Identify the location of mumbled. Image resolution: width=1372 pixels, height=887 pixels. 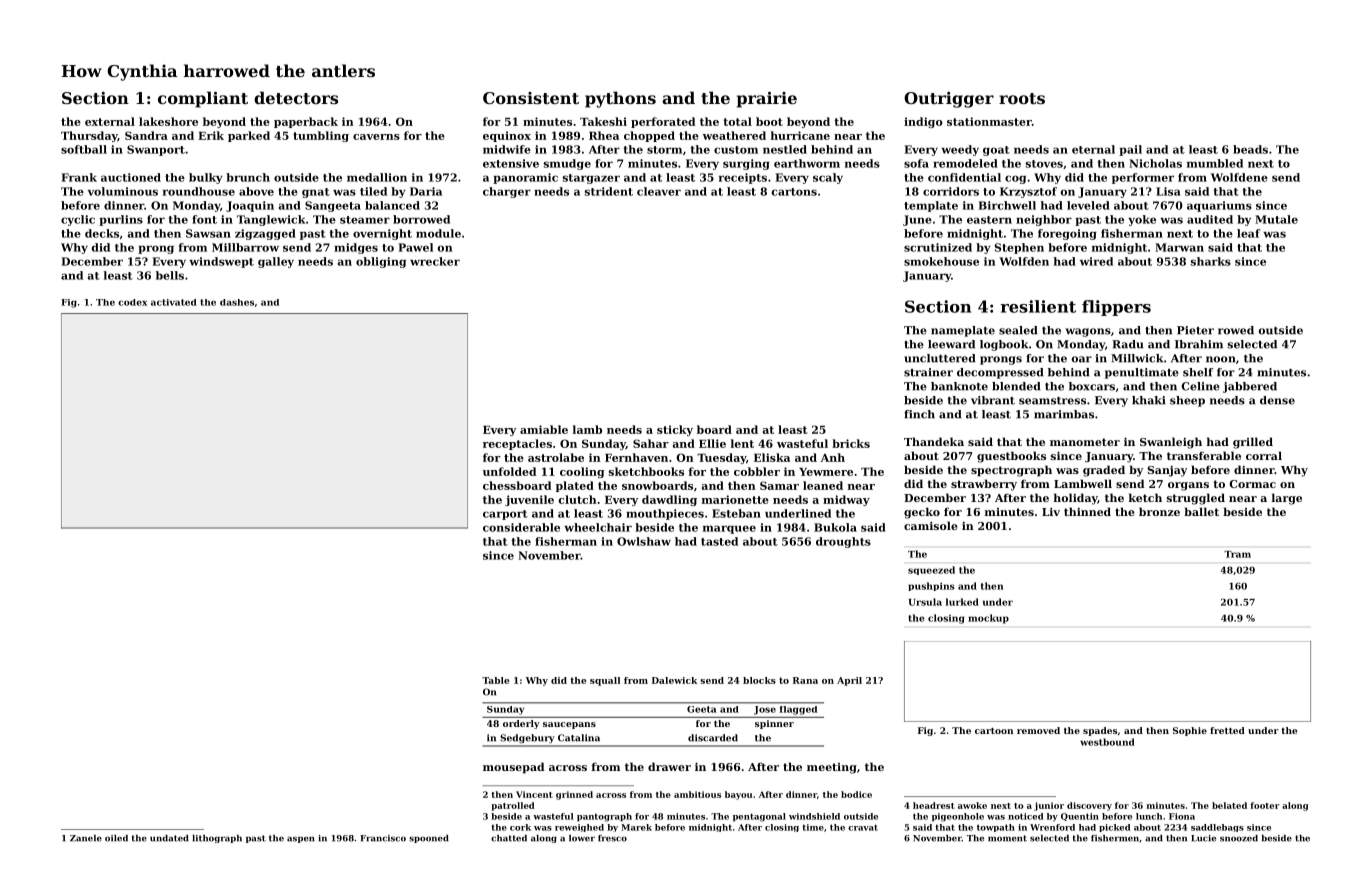
(1215, 163).
